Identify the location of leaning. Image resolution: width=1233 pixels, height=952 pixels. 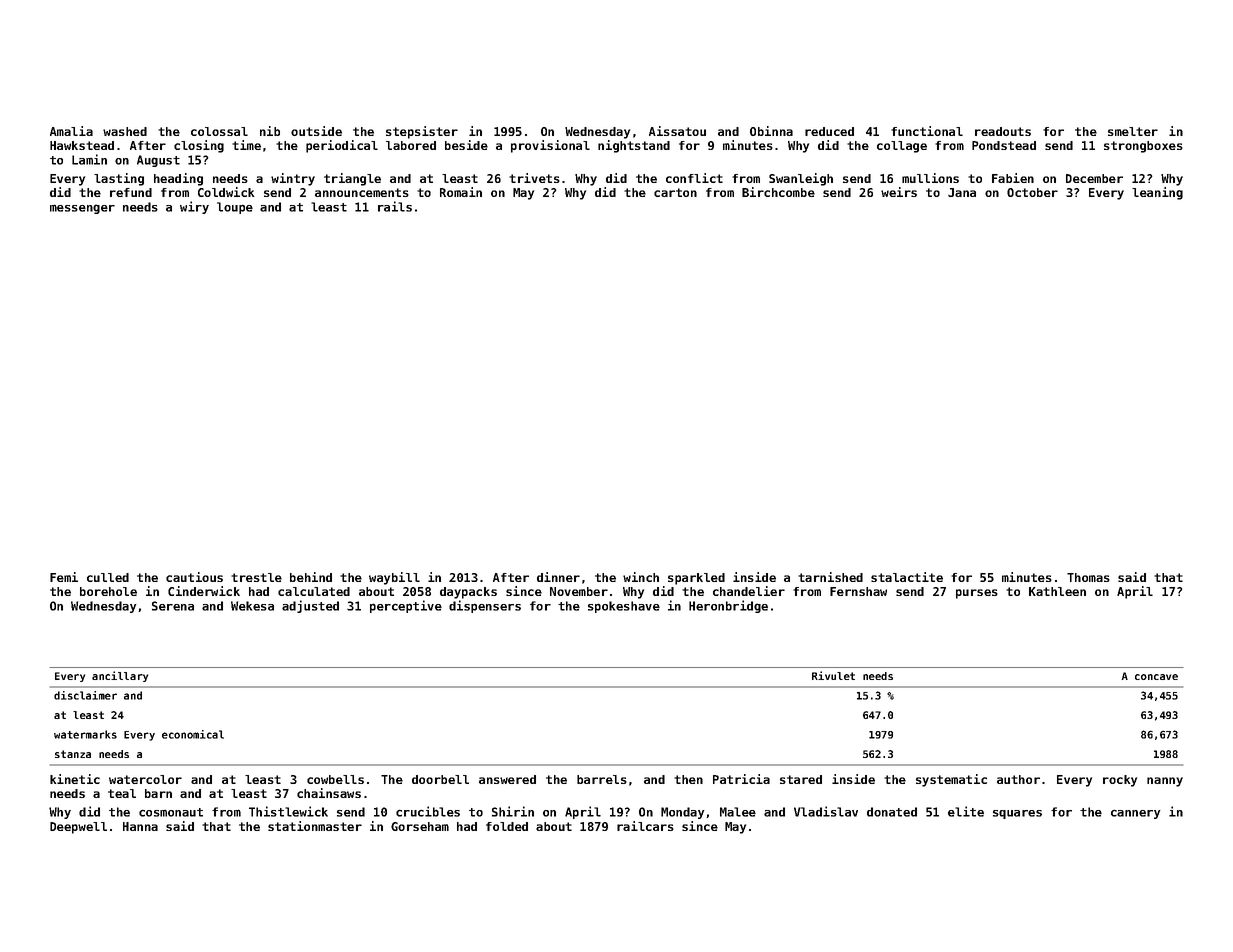
(1157, 193).
